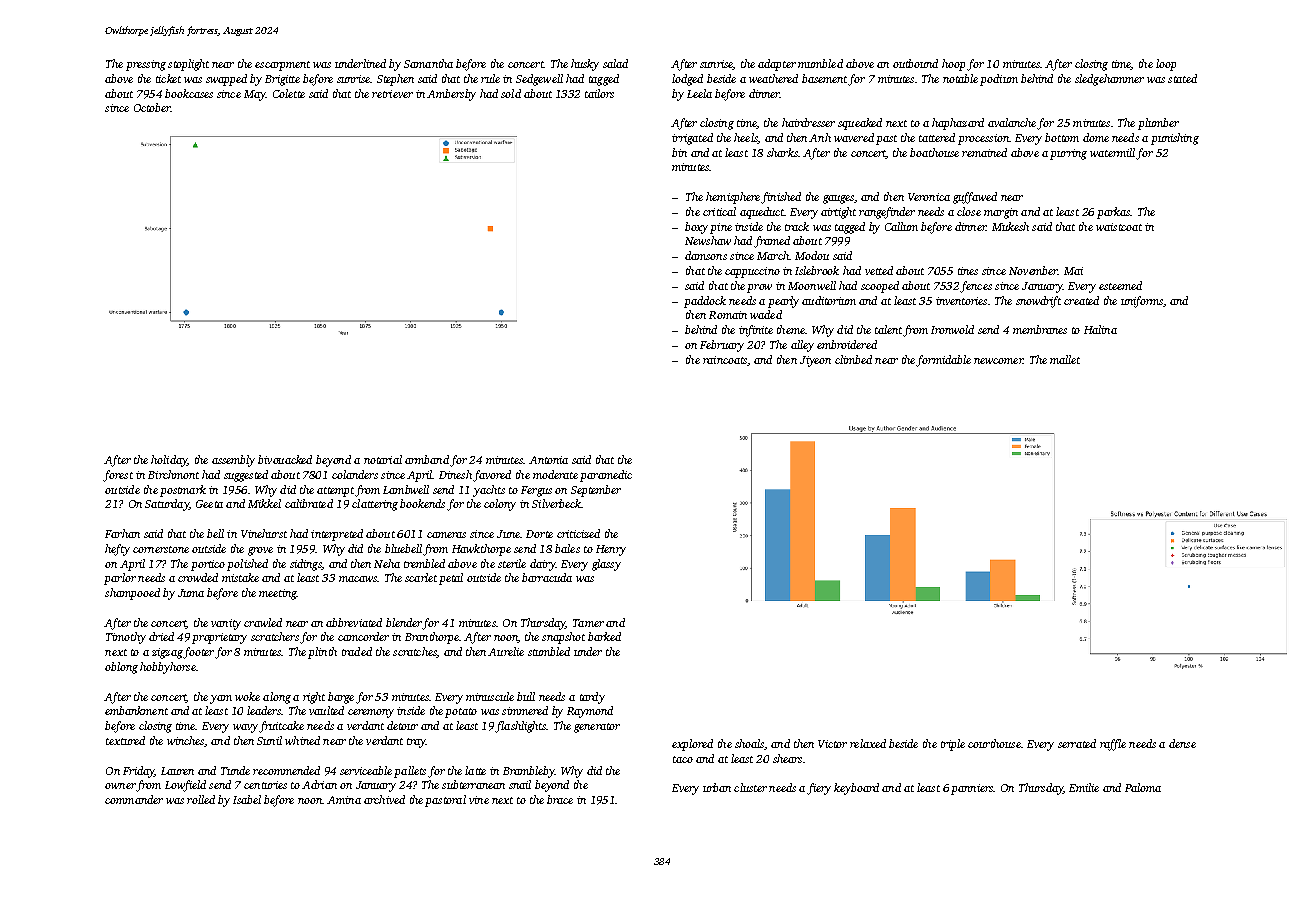 This document has width=1308, height=924. What do you see at coordinates (606, 476) in the document?
I see `paramedic` at bounding box center [606, 476].
